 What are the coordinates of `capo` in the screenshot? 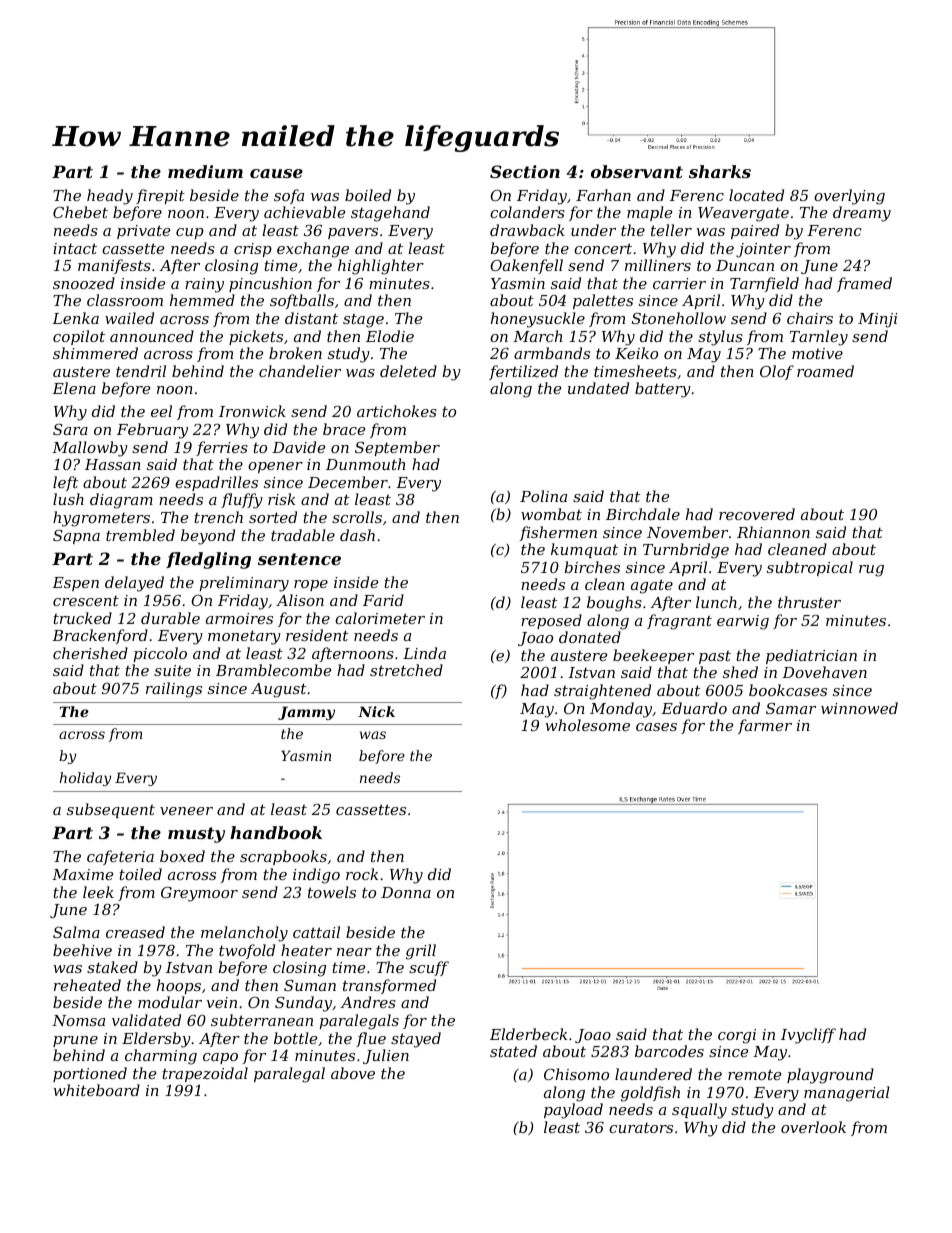 It's located at (220, 1058).
